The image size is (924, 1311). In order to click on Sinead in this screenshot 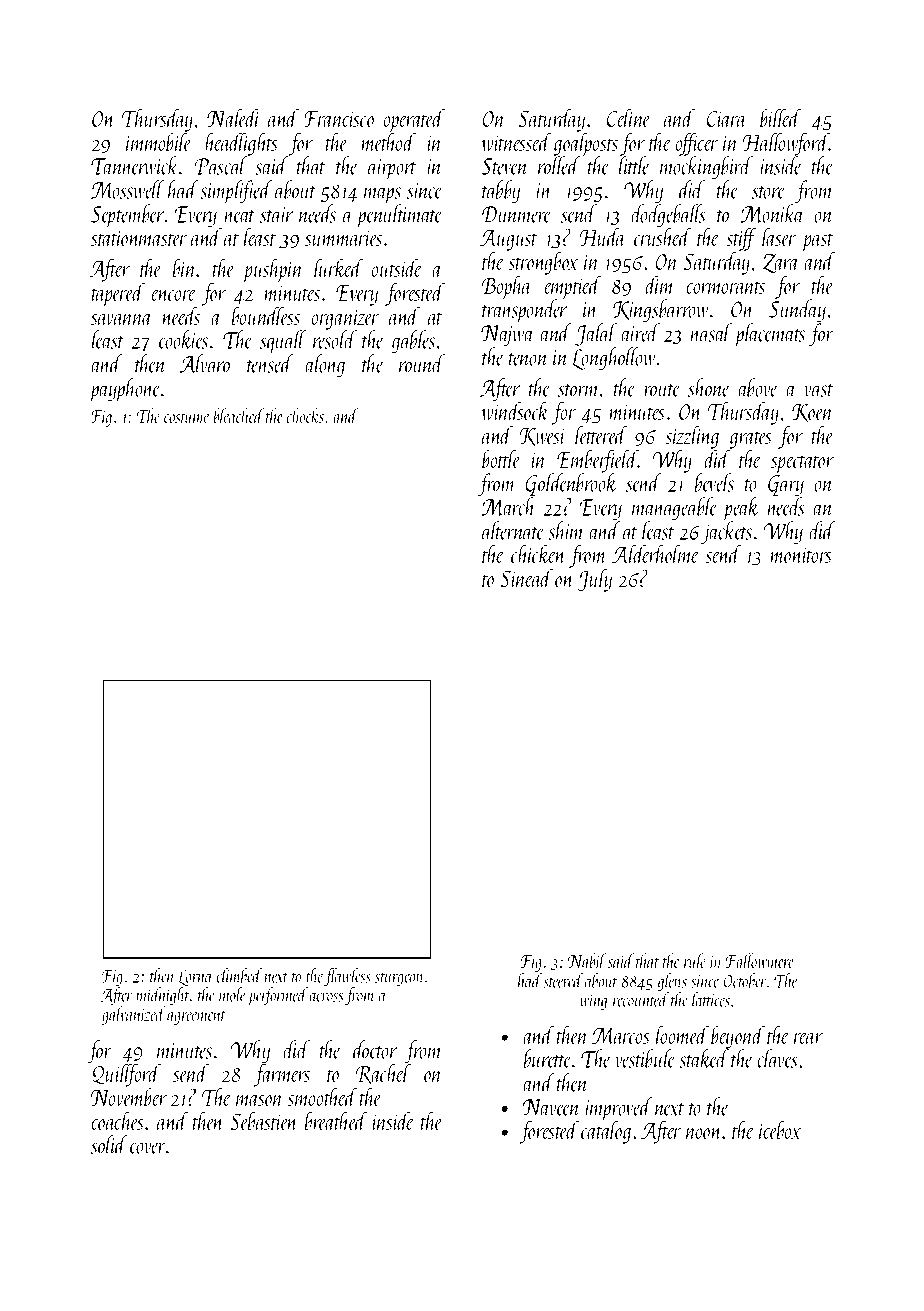, I will do `click(526, 578)`.
